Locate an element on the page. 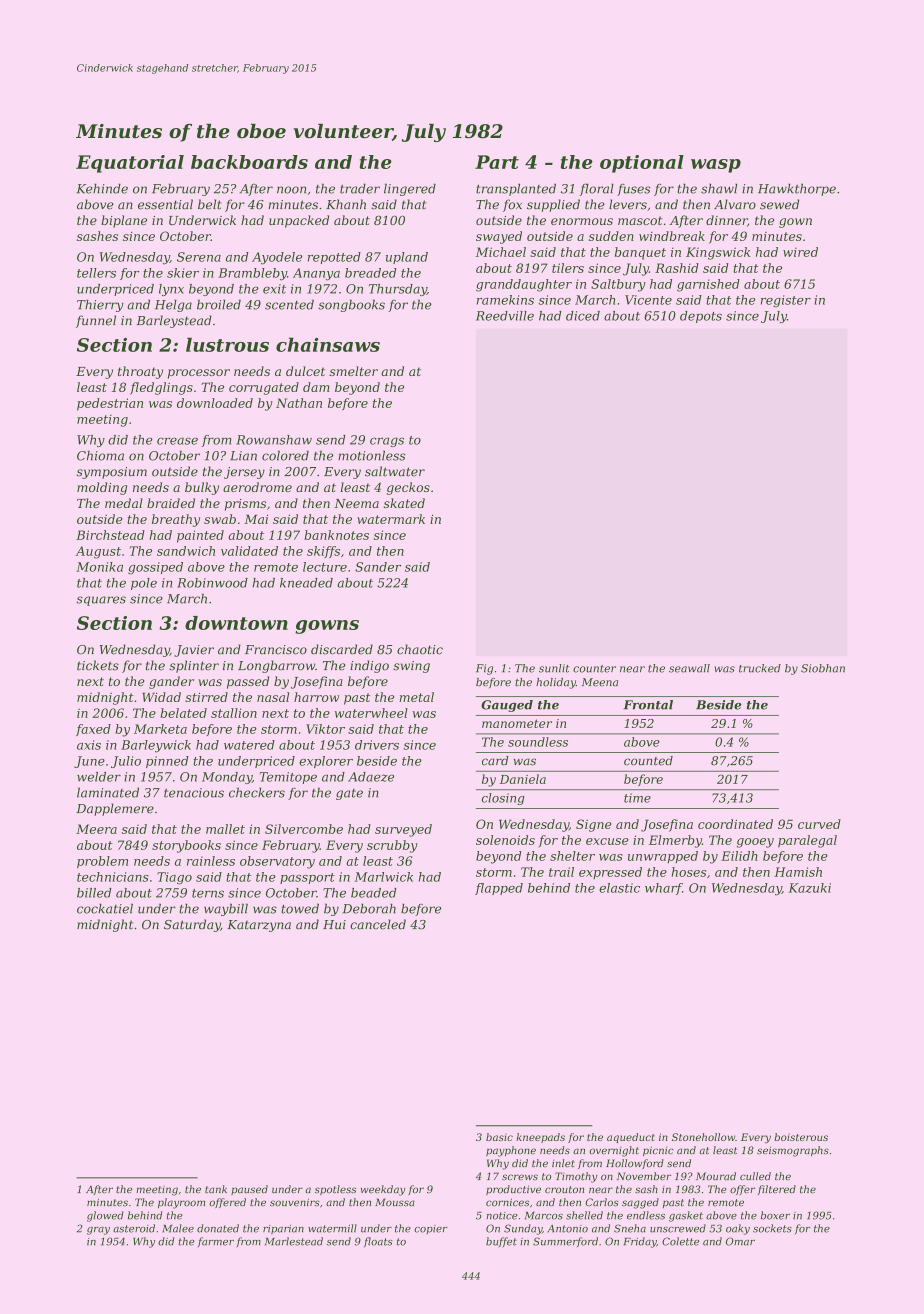  pinned is located at coordinates (167, 762).
